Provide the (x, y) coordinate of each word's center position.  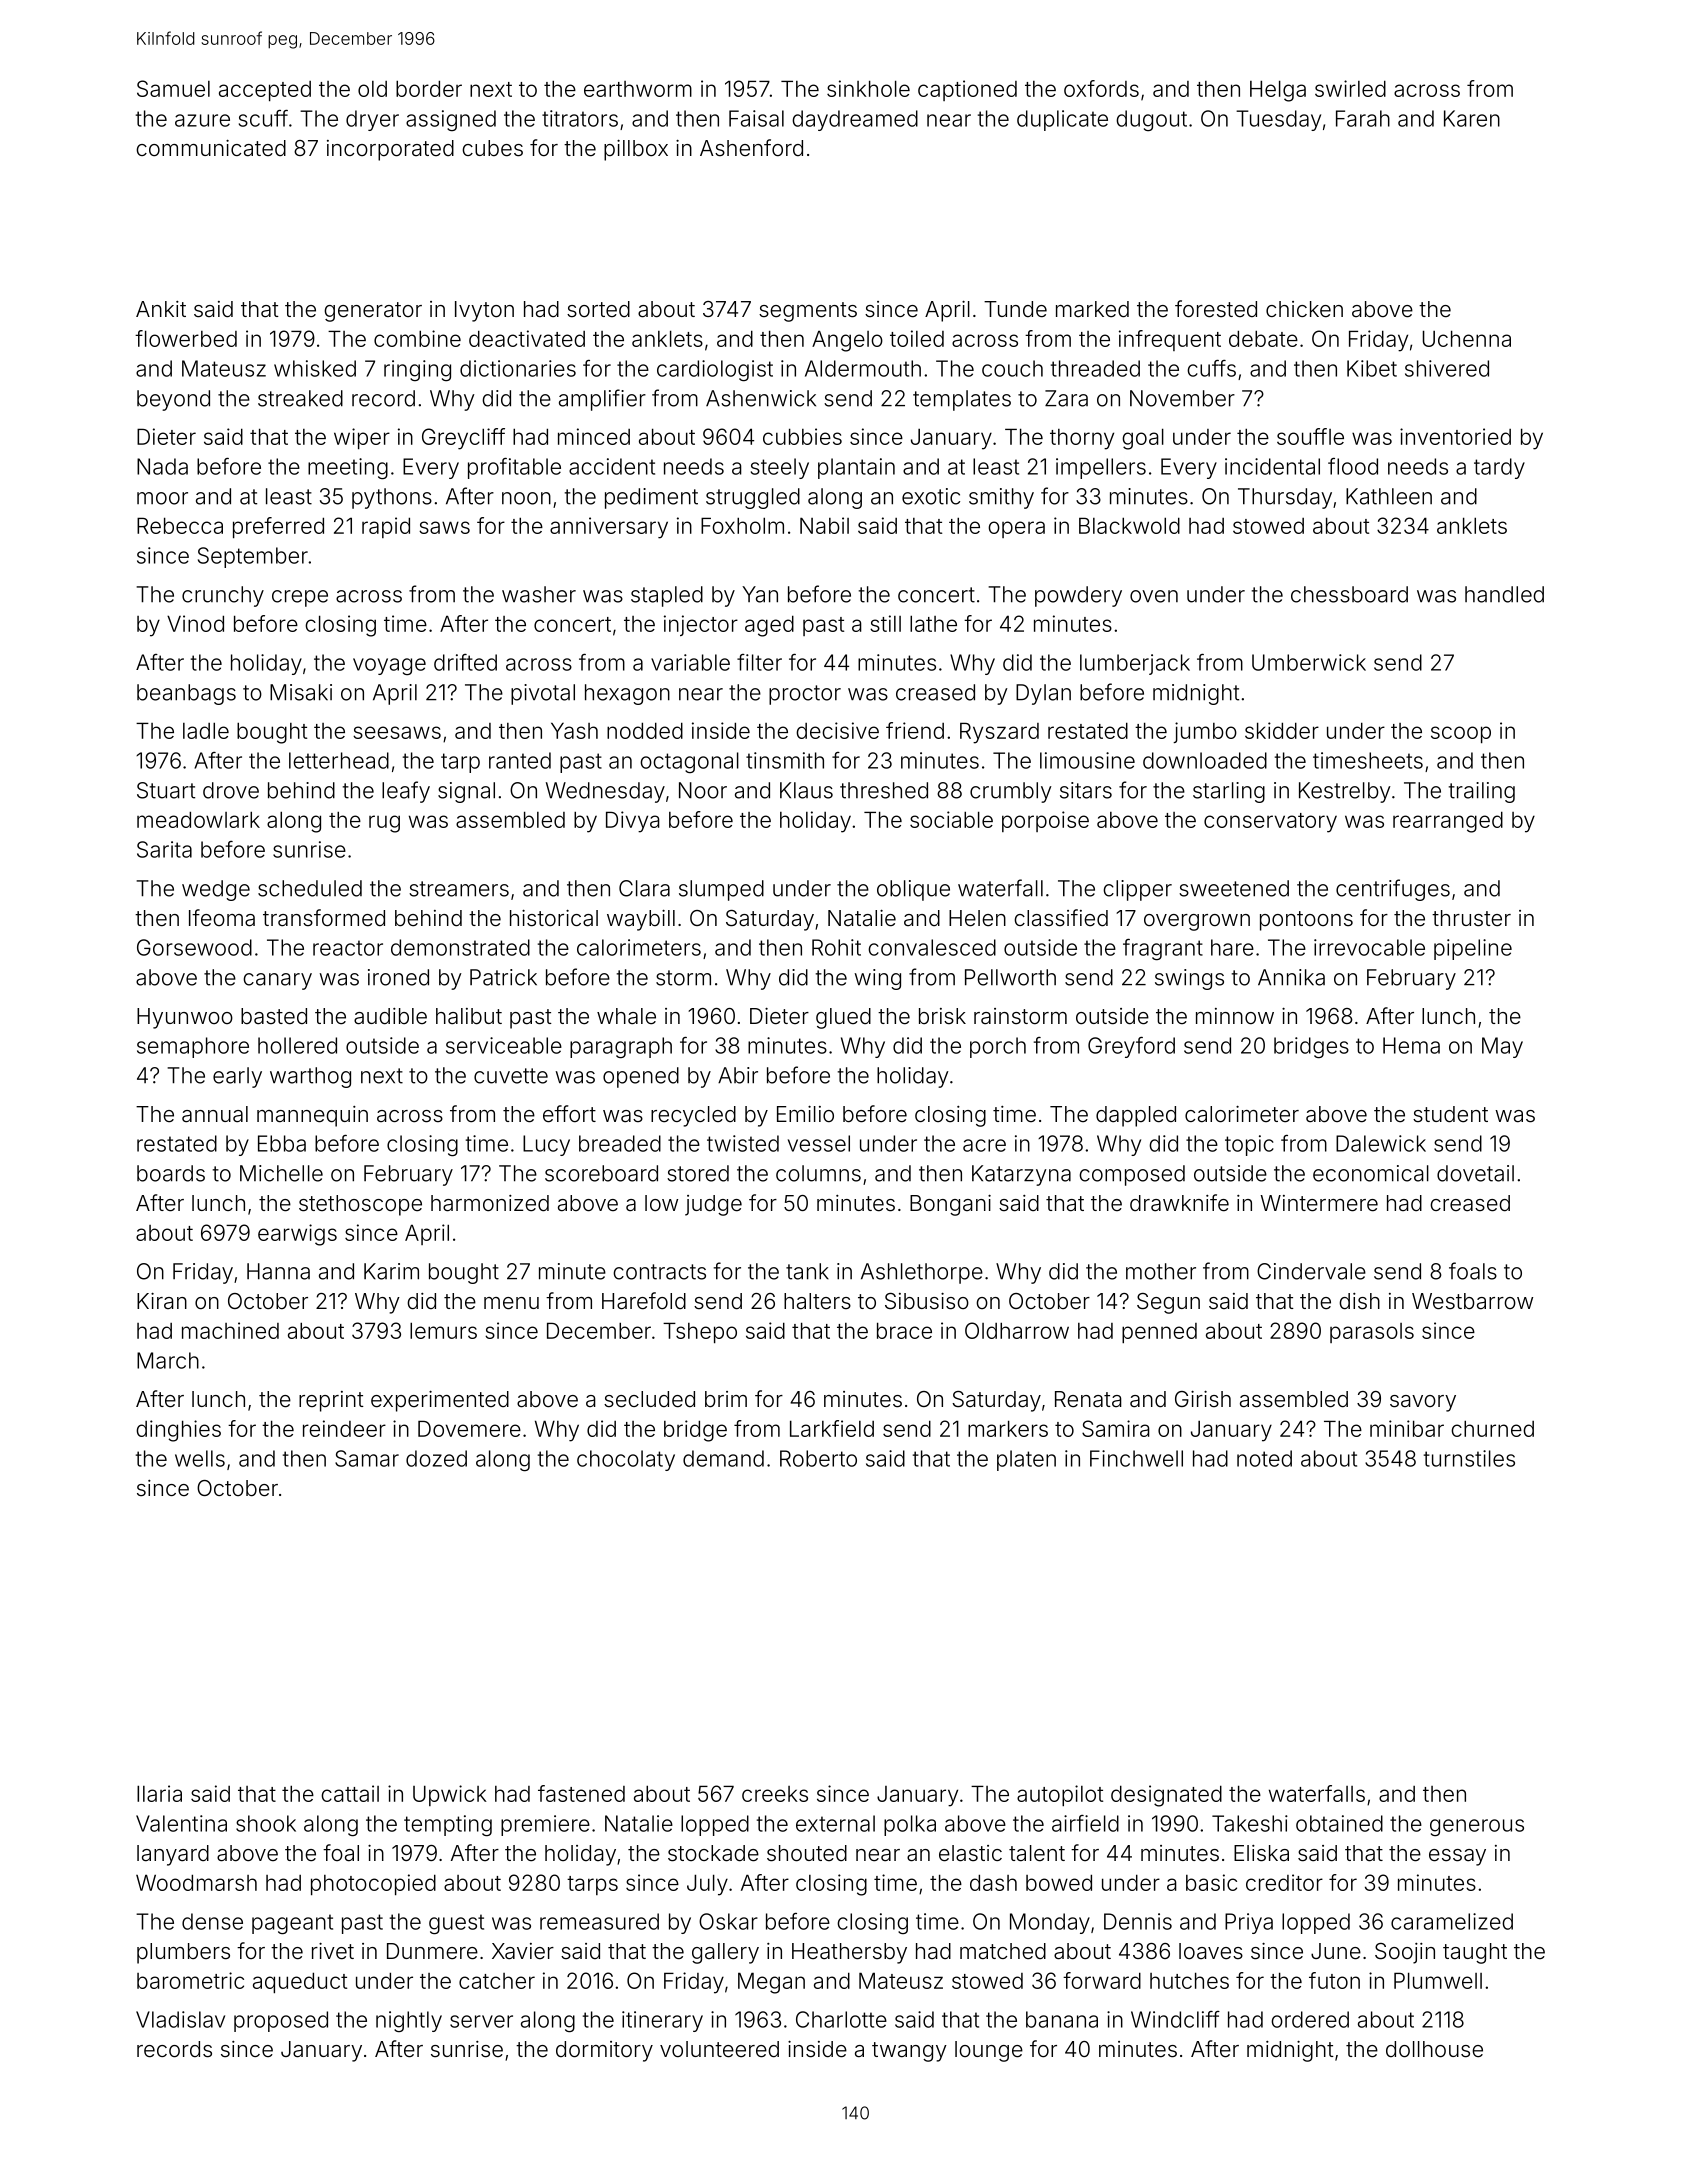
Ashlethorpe (922, 1273)
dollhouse (1434, 2049)
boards (171, 1173)
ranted (520, 760)
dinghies (178, 1431)
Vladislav (180, 2019)
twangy (909, 2052)
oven (1154, 596)
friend (915, 730)
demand (723, 1458)
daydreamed (855, 120)
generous (1477, 1827)
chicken (1304, 309)
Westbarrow (1472, 1301)
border (429, 88)
